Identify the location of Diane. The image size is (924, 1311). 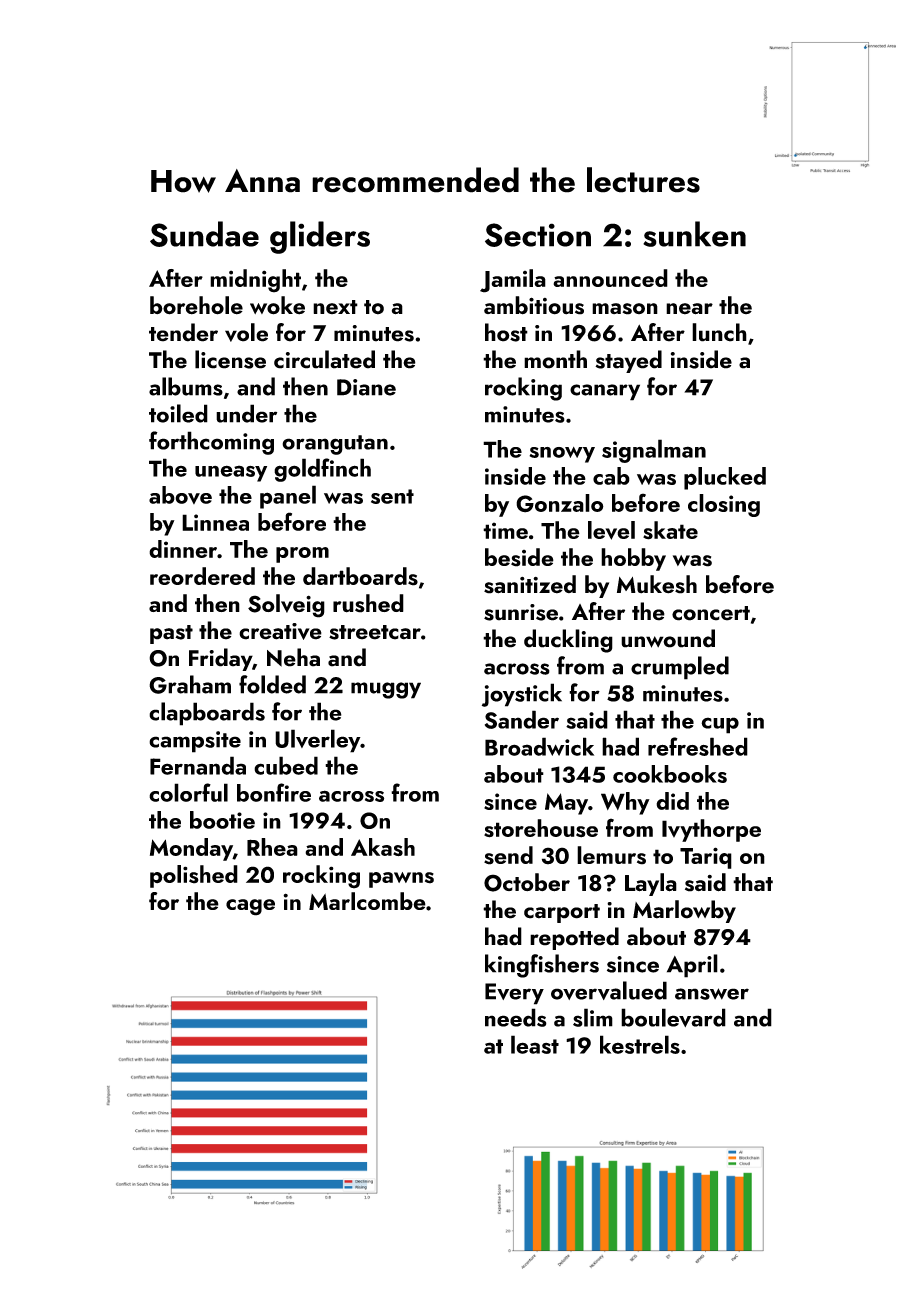
(366, 387).
